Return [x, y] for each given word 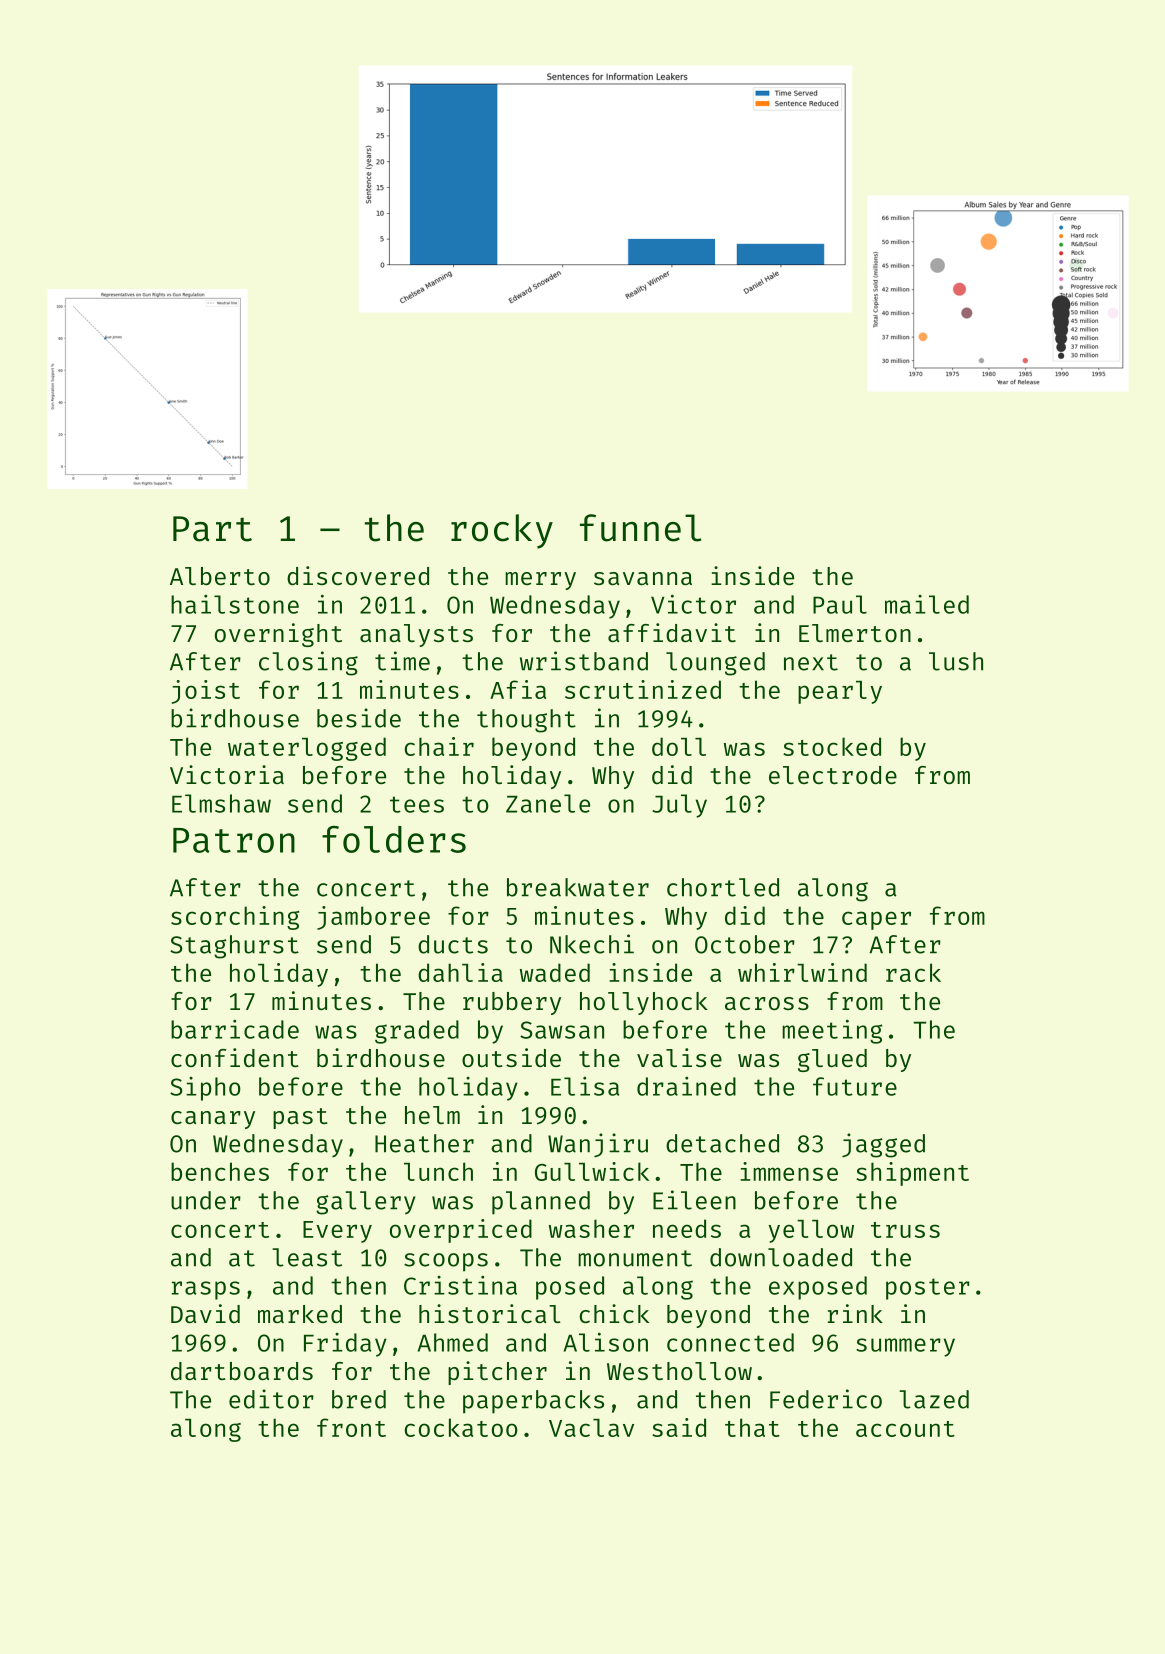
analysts [416, 635]
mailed [927, 604]
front [351, 1427]
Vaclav [591, 1428]
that [752, 1427]
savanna [643, 578]
